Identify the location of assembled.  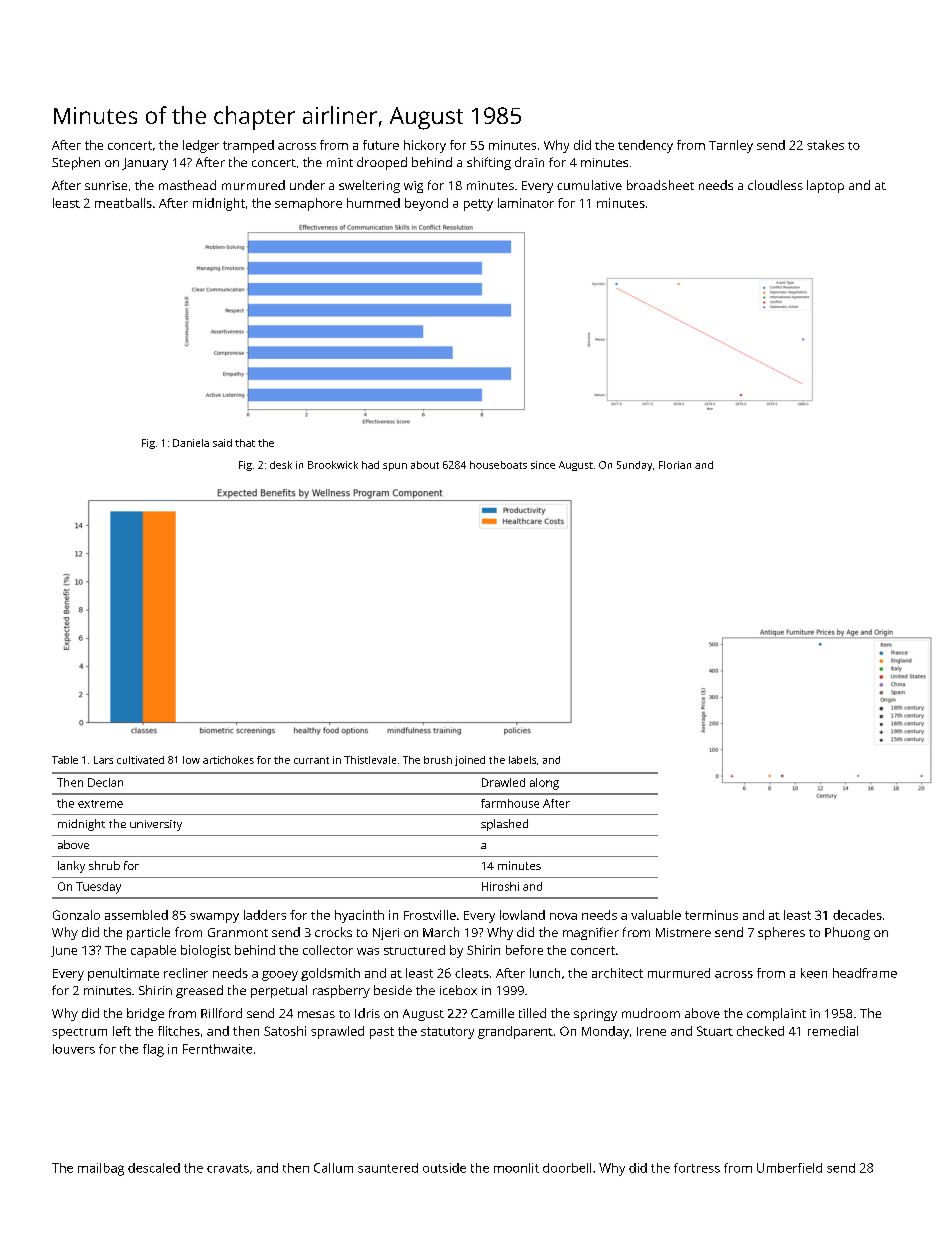
(136, 915).
